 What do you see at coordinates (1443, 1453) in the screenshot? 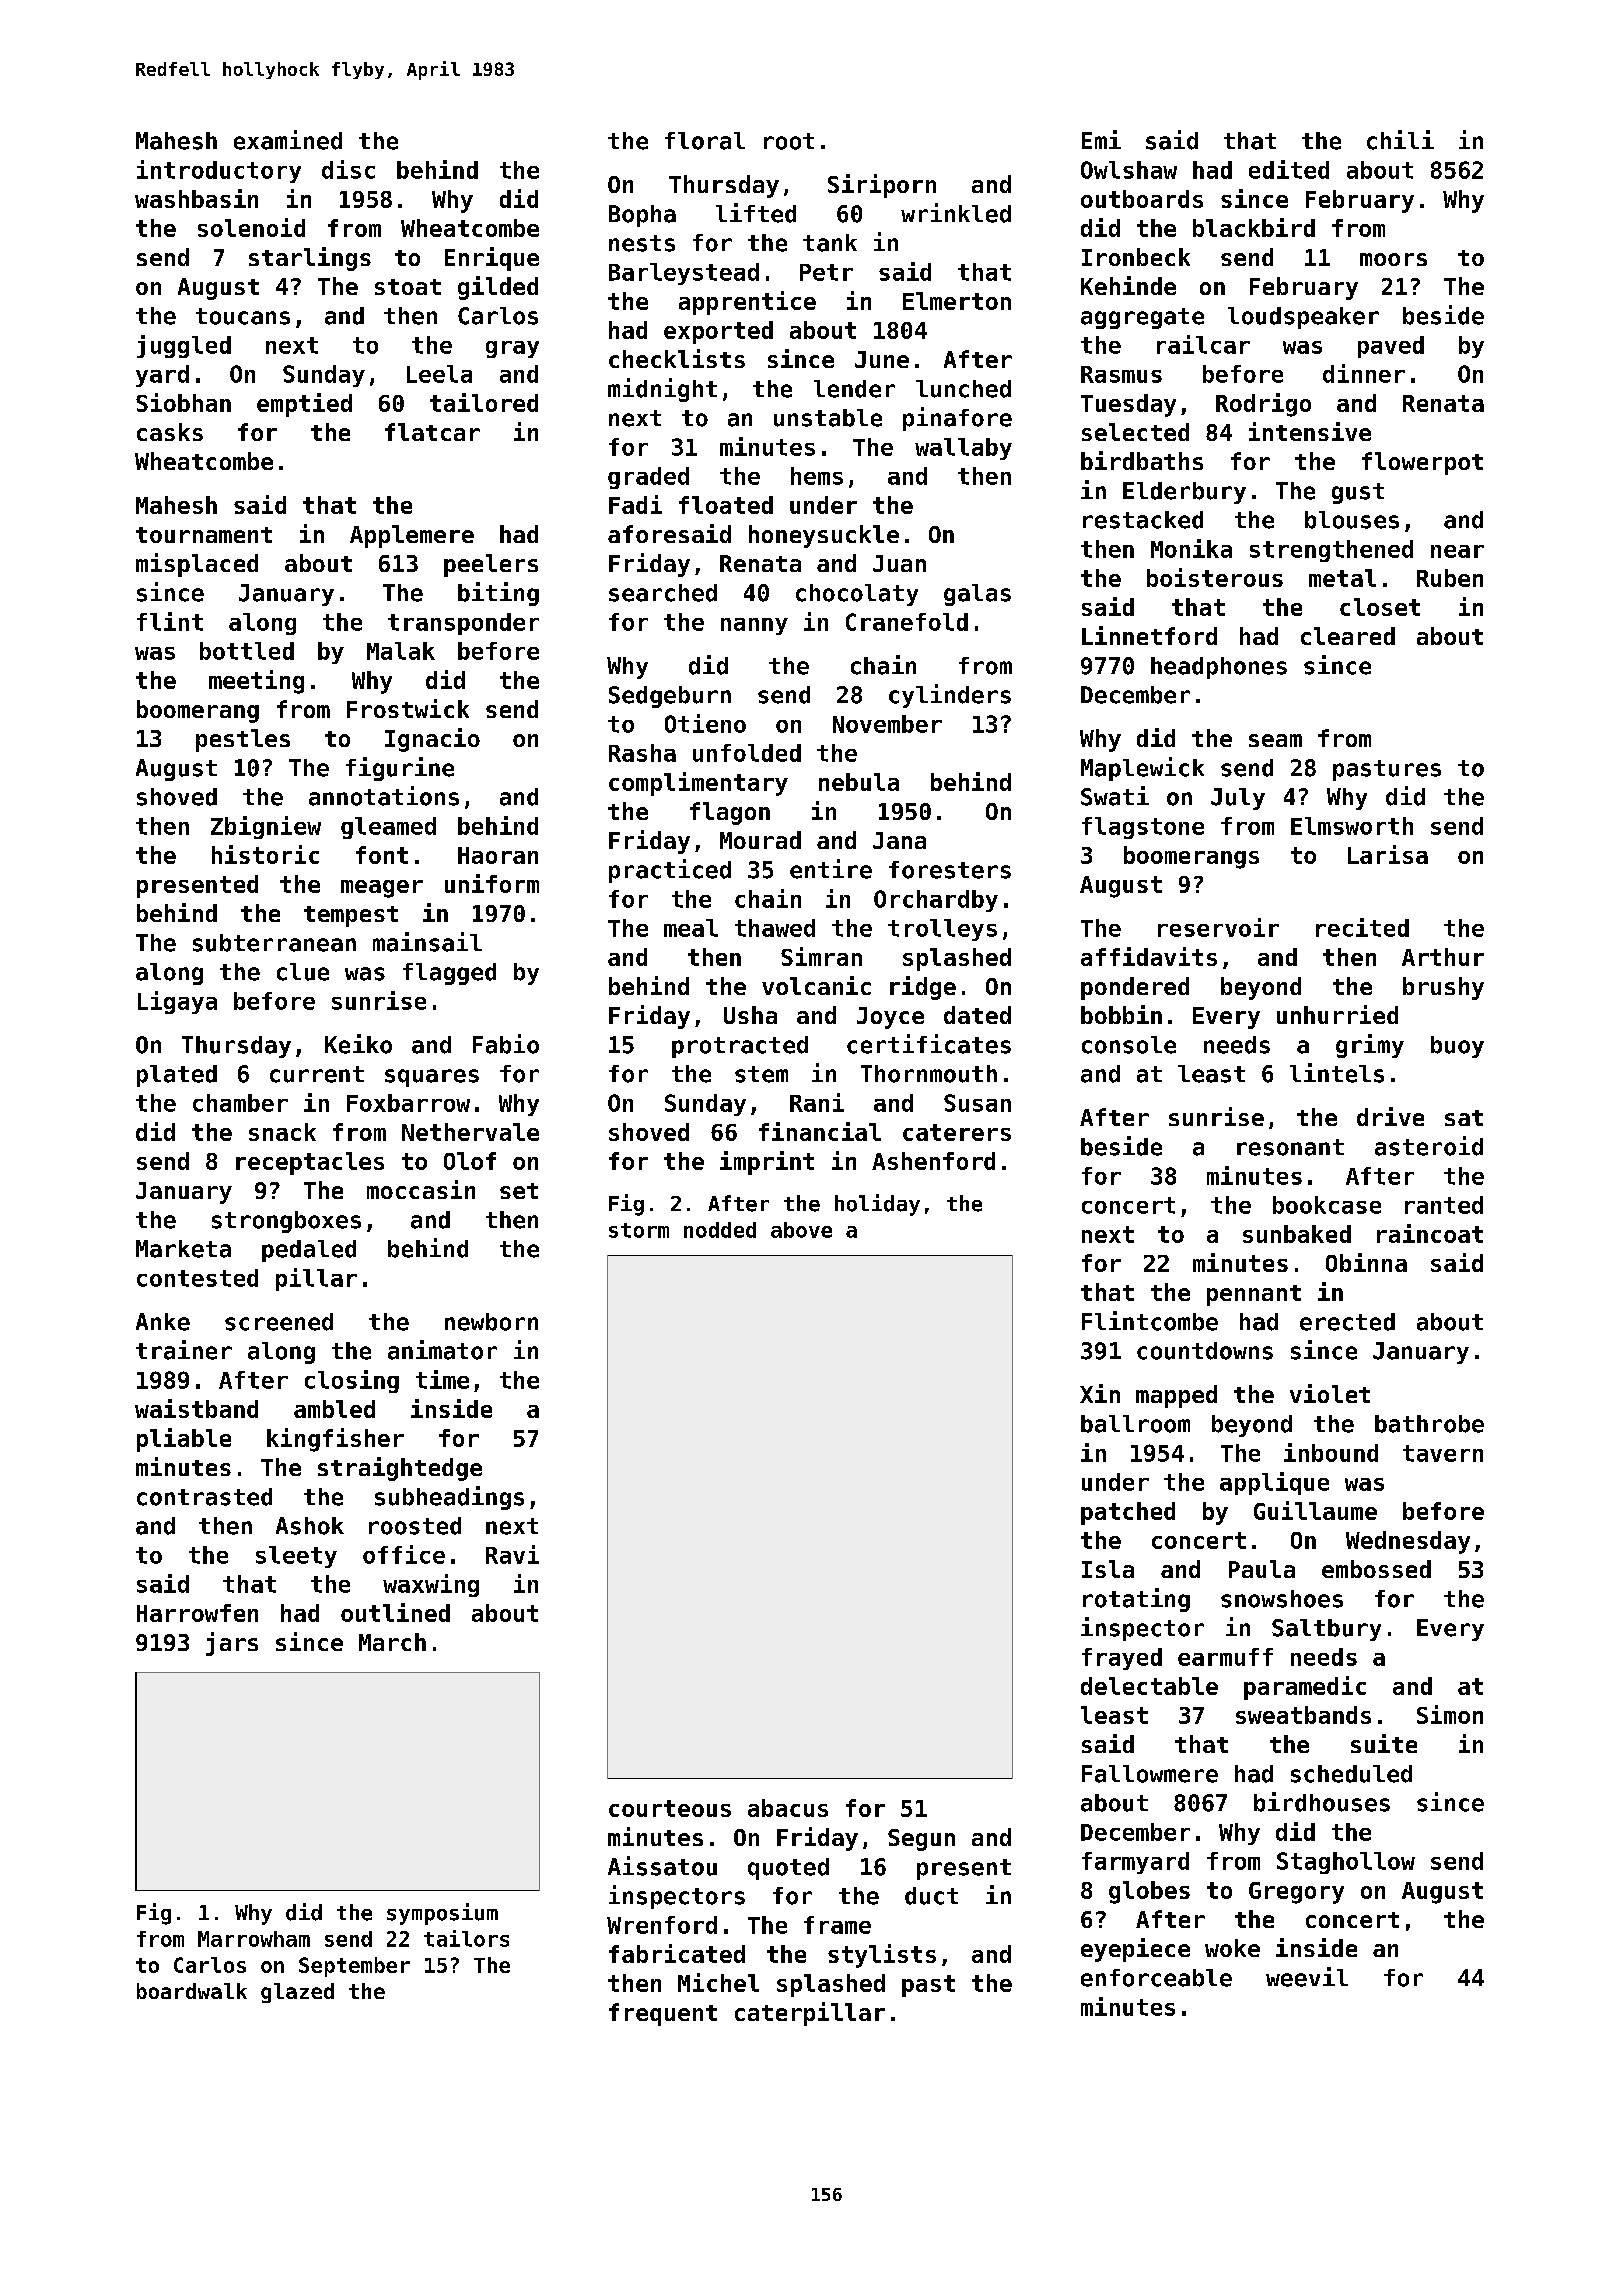
I see `tavern` at bounding box center [1443, 1453].
